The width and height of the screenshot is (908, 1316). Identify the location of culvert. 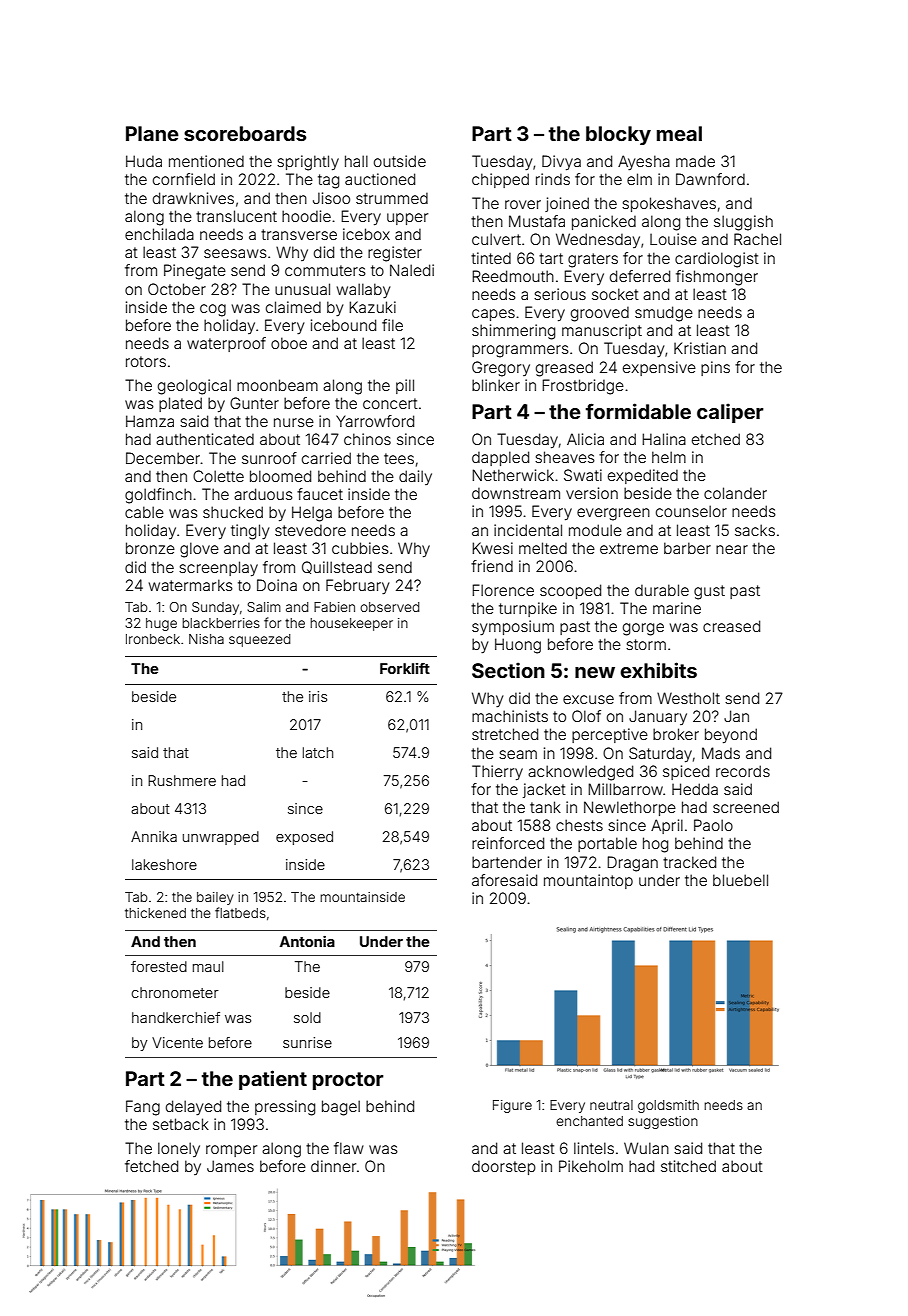
(496, 239).
